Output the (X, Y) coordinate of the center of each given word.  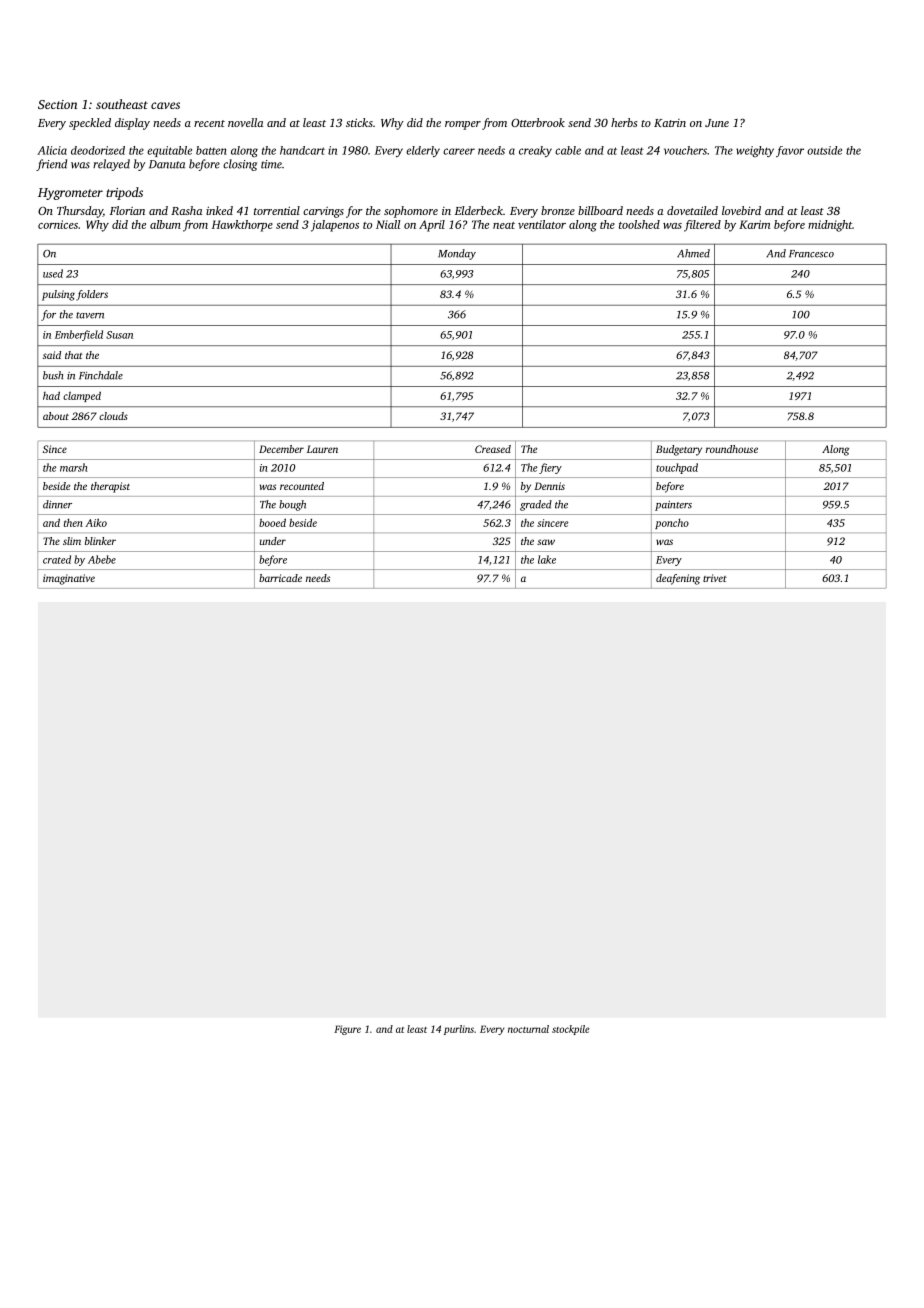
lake (547, 559)
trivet (715, 578)
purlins (459, 1030)
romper (463, 125)
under (273, 541)
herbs (624, 122)
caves (165, 105)
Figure (347, 1030)
